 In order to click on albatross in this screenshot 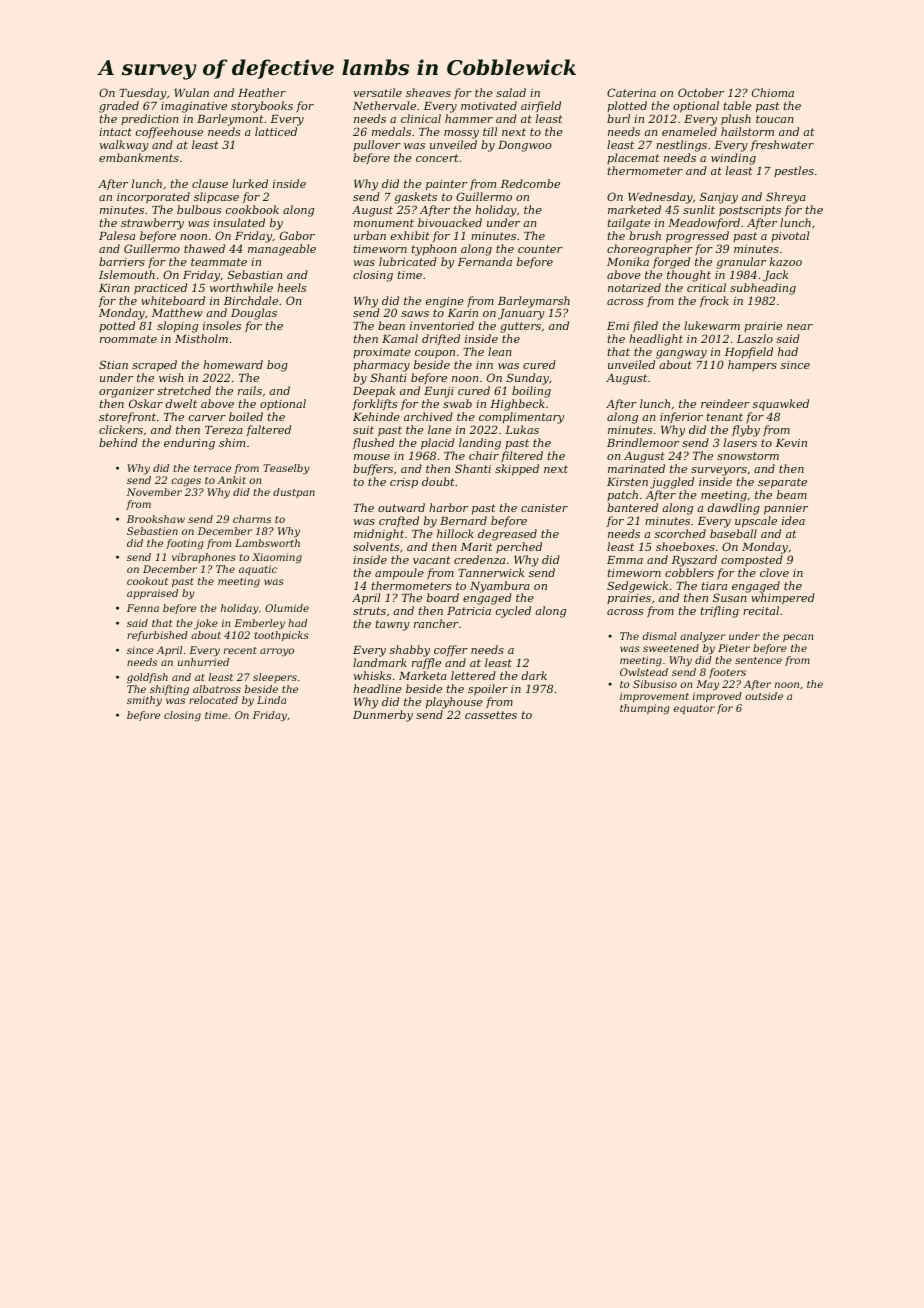, I will do `click(217, 689)`.
